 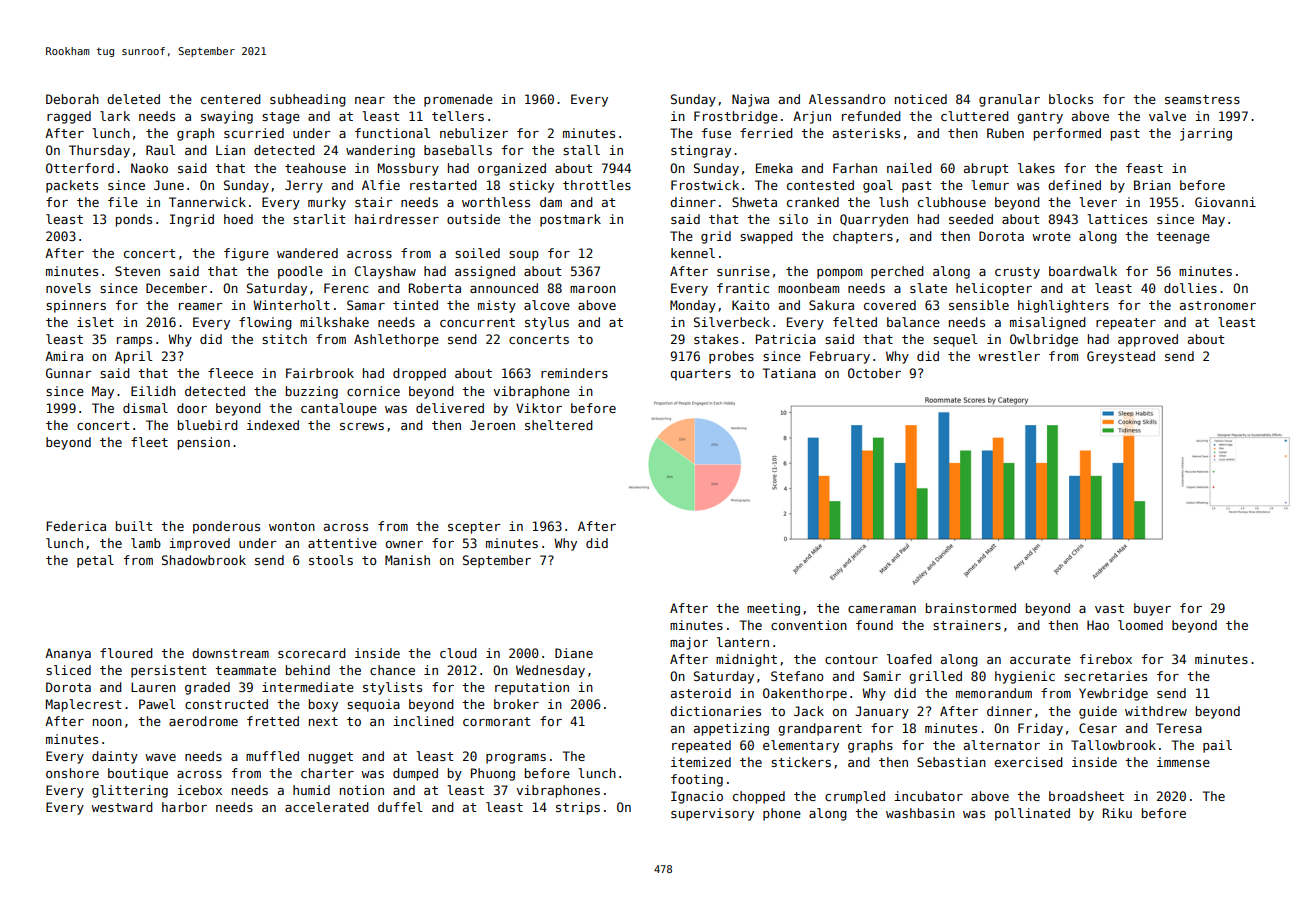 I want to click on petal, so click(x=95, y=561).
